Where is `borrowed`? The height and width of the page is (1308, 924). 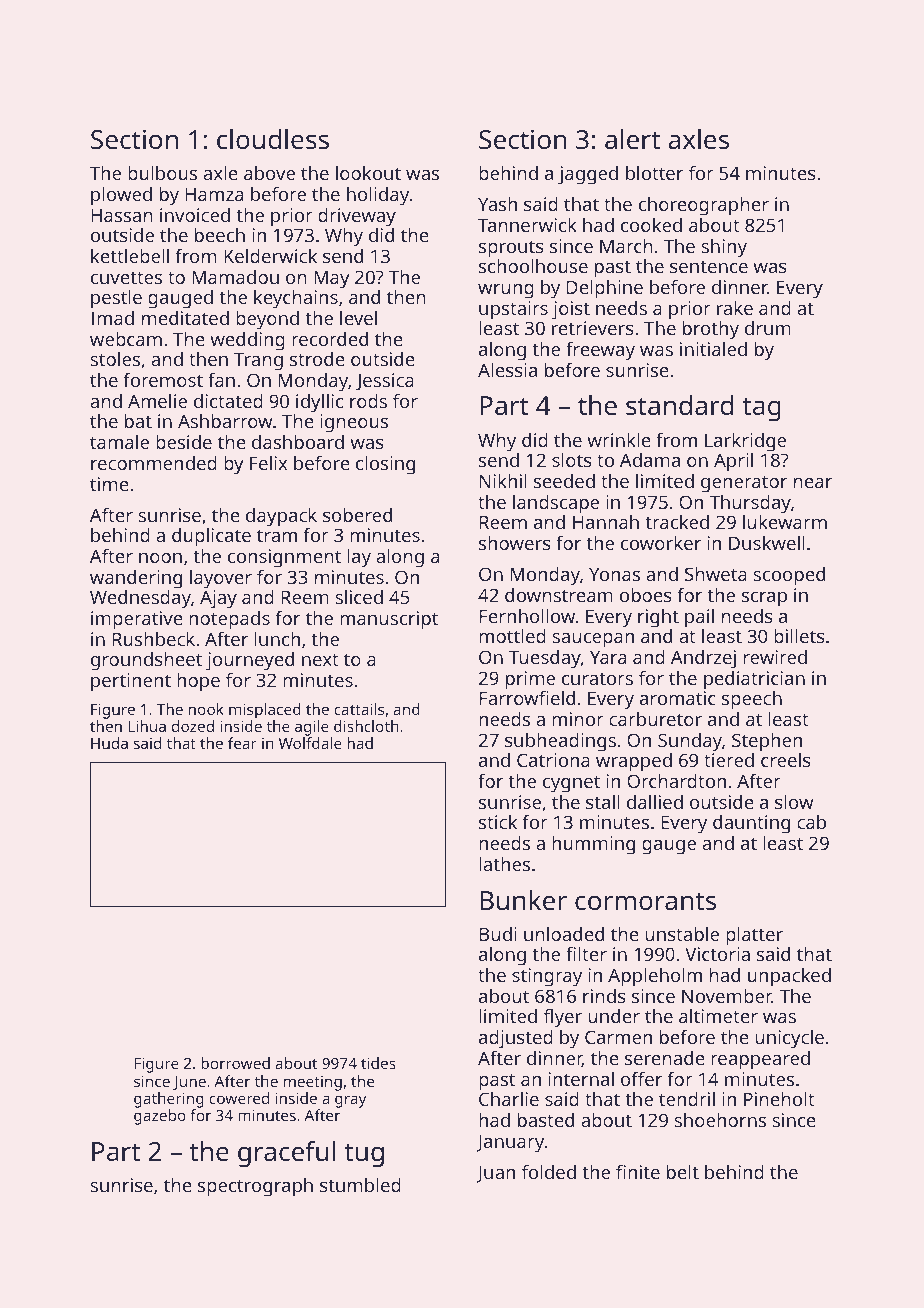 borrowed is located at coordinates (235, 1063).
